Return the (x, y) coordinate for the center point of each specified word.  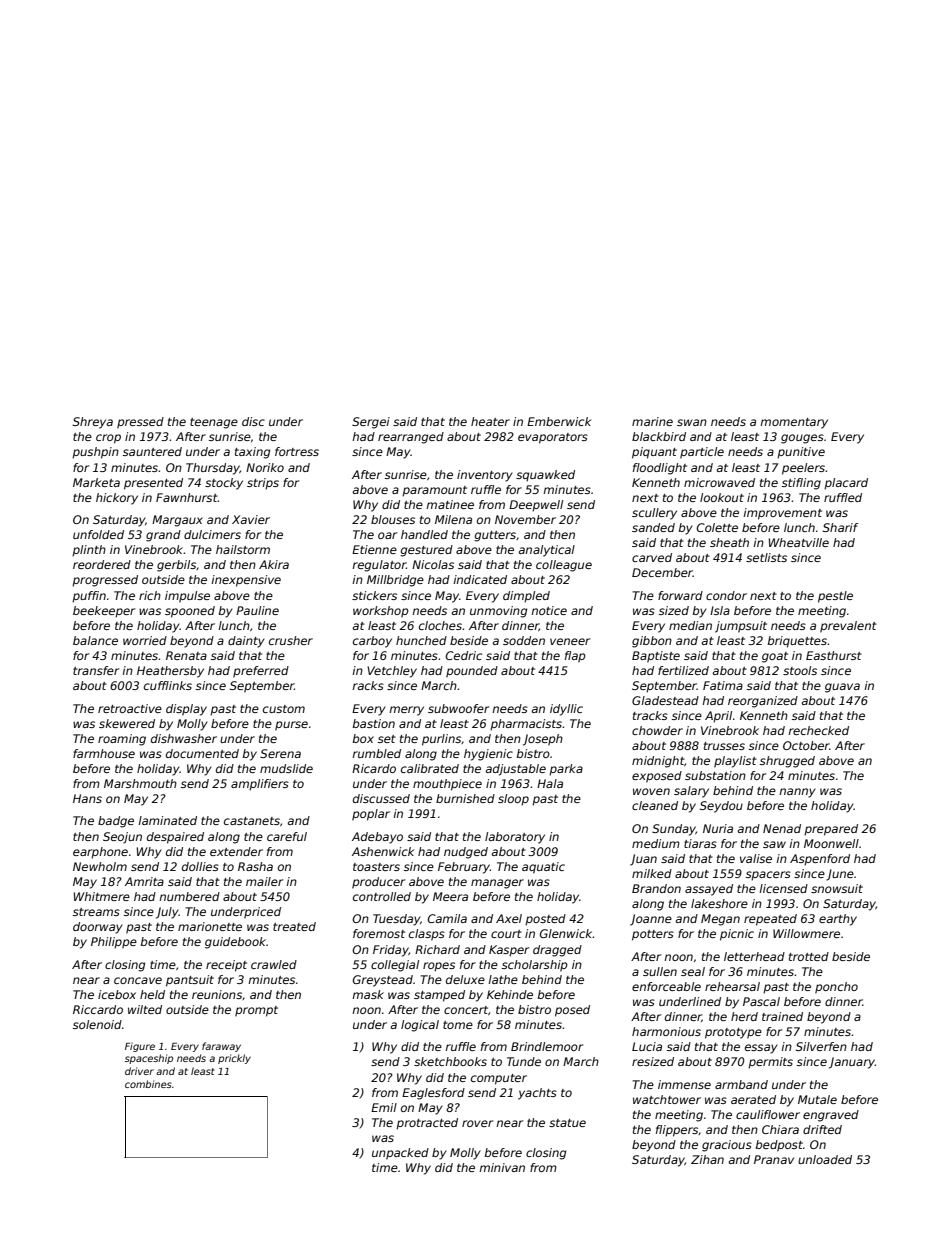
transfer (96, 670)
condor (726, 595)
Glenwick (566, 933)
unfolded (98, 534)
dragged (557, 951)
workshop (381, 612)
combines (148, 1084)
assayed (709, 890)
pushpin (95, 453)
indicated (480, 579)
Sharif (840, 527)
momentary (794, 423)
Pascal (761, 1001)
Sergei (371, 423)
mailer (264, 881)
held (152, 994)
